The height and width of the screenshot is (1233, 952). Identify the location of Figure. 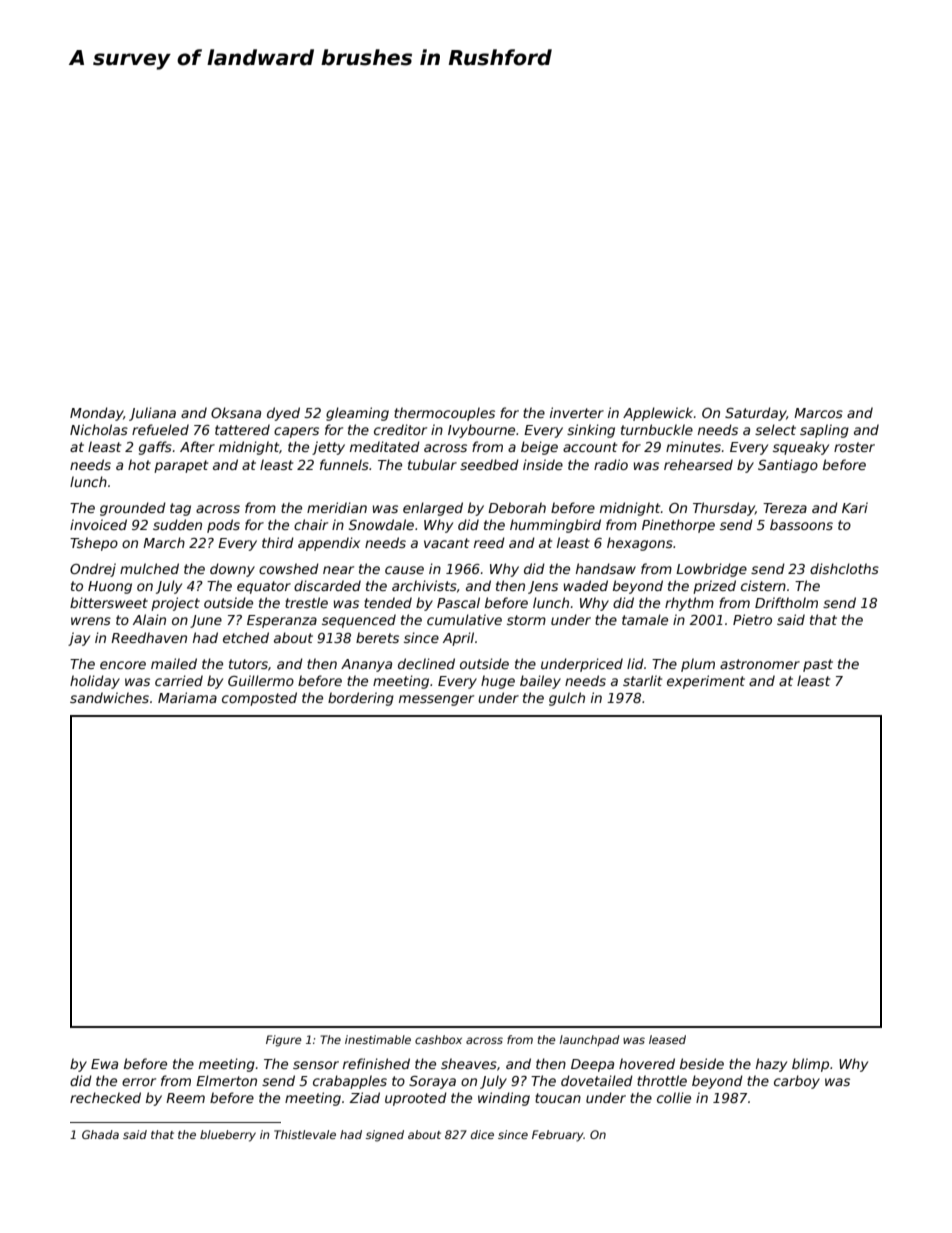
(283, 1041).
